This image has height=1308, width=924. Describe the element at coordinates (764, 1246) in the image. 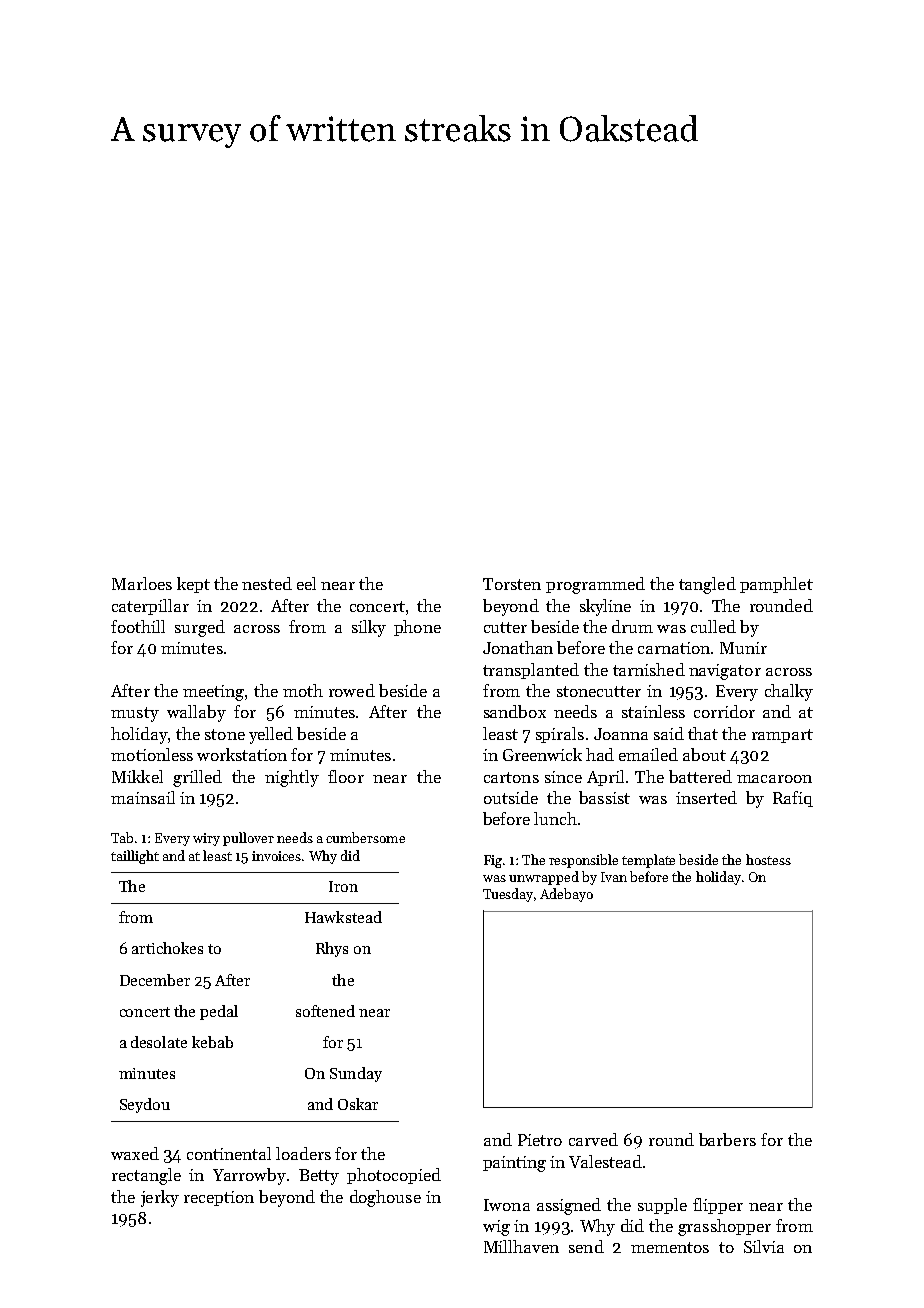

I see `Silvia` at that location.
